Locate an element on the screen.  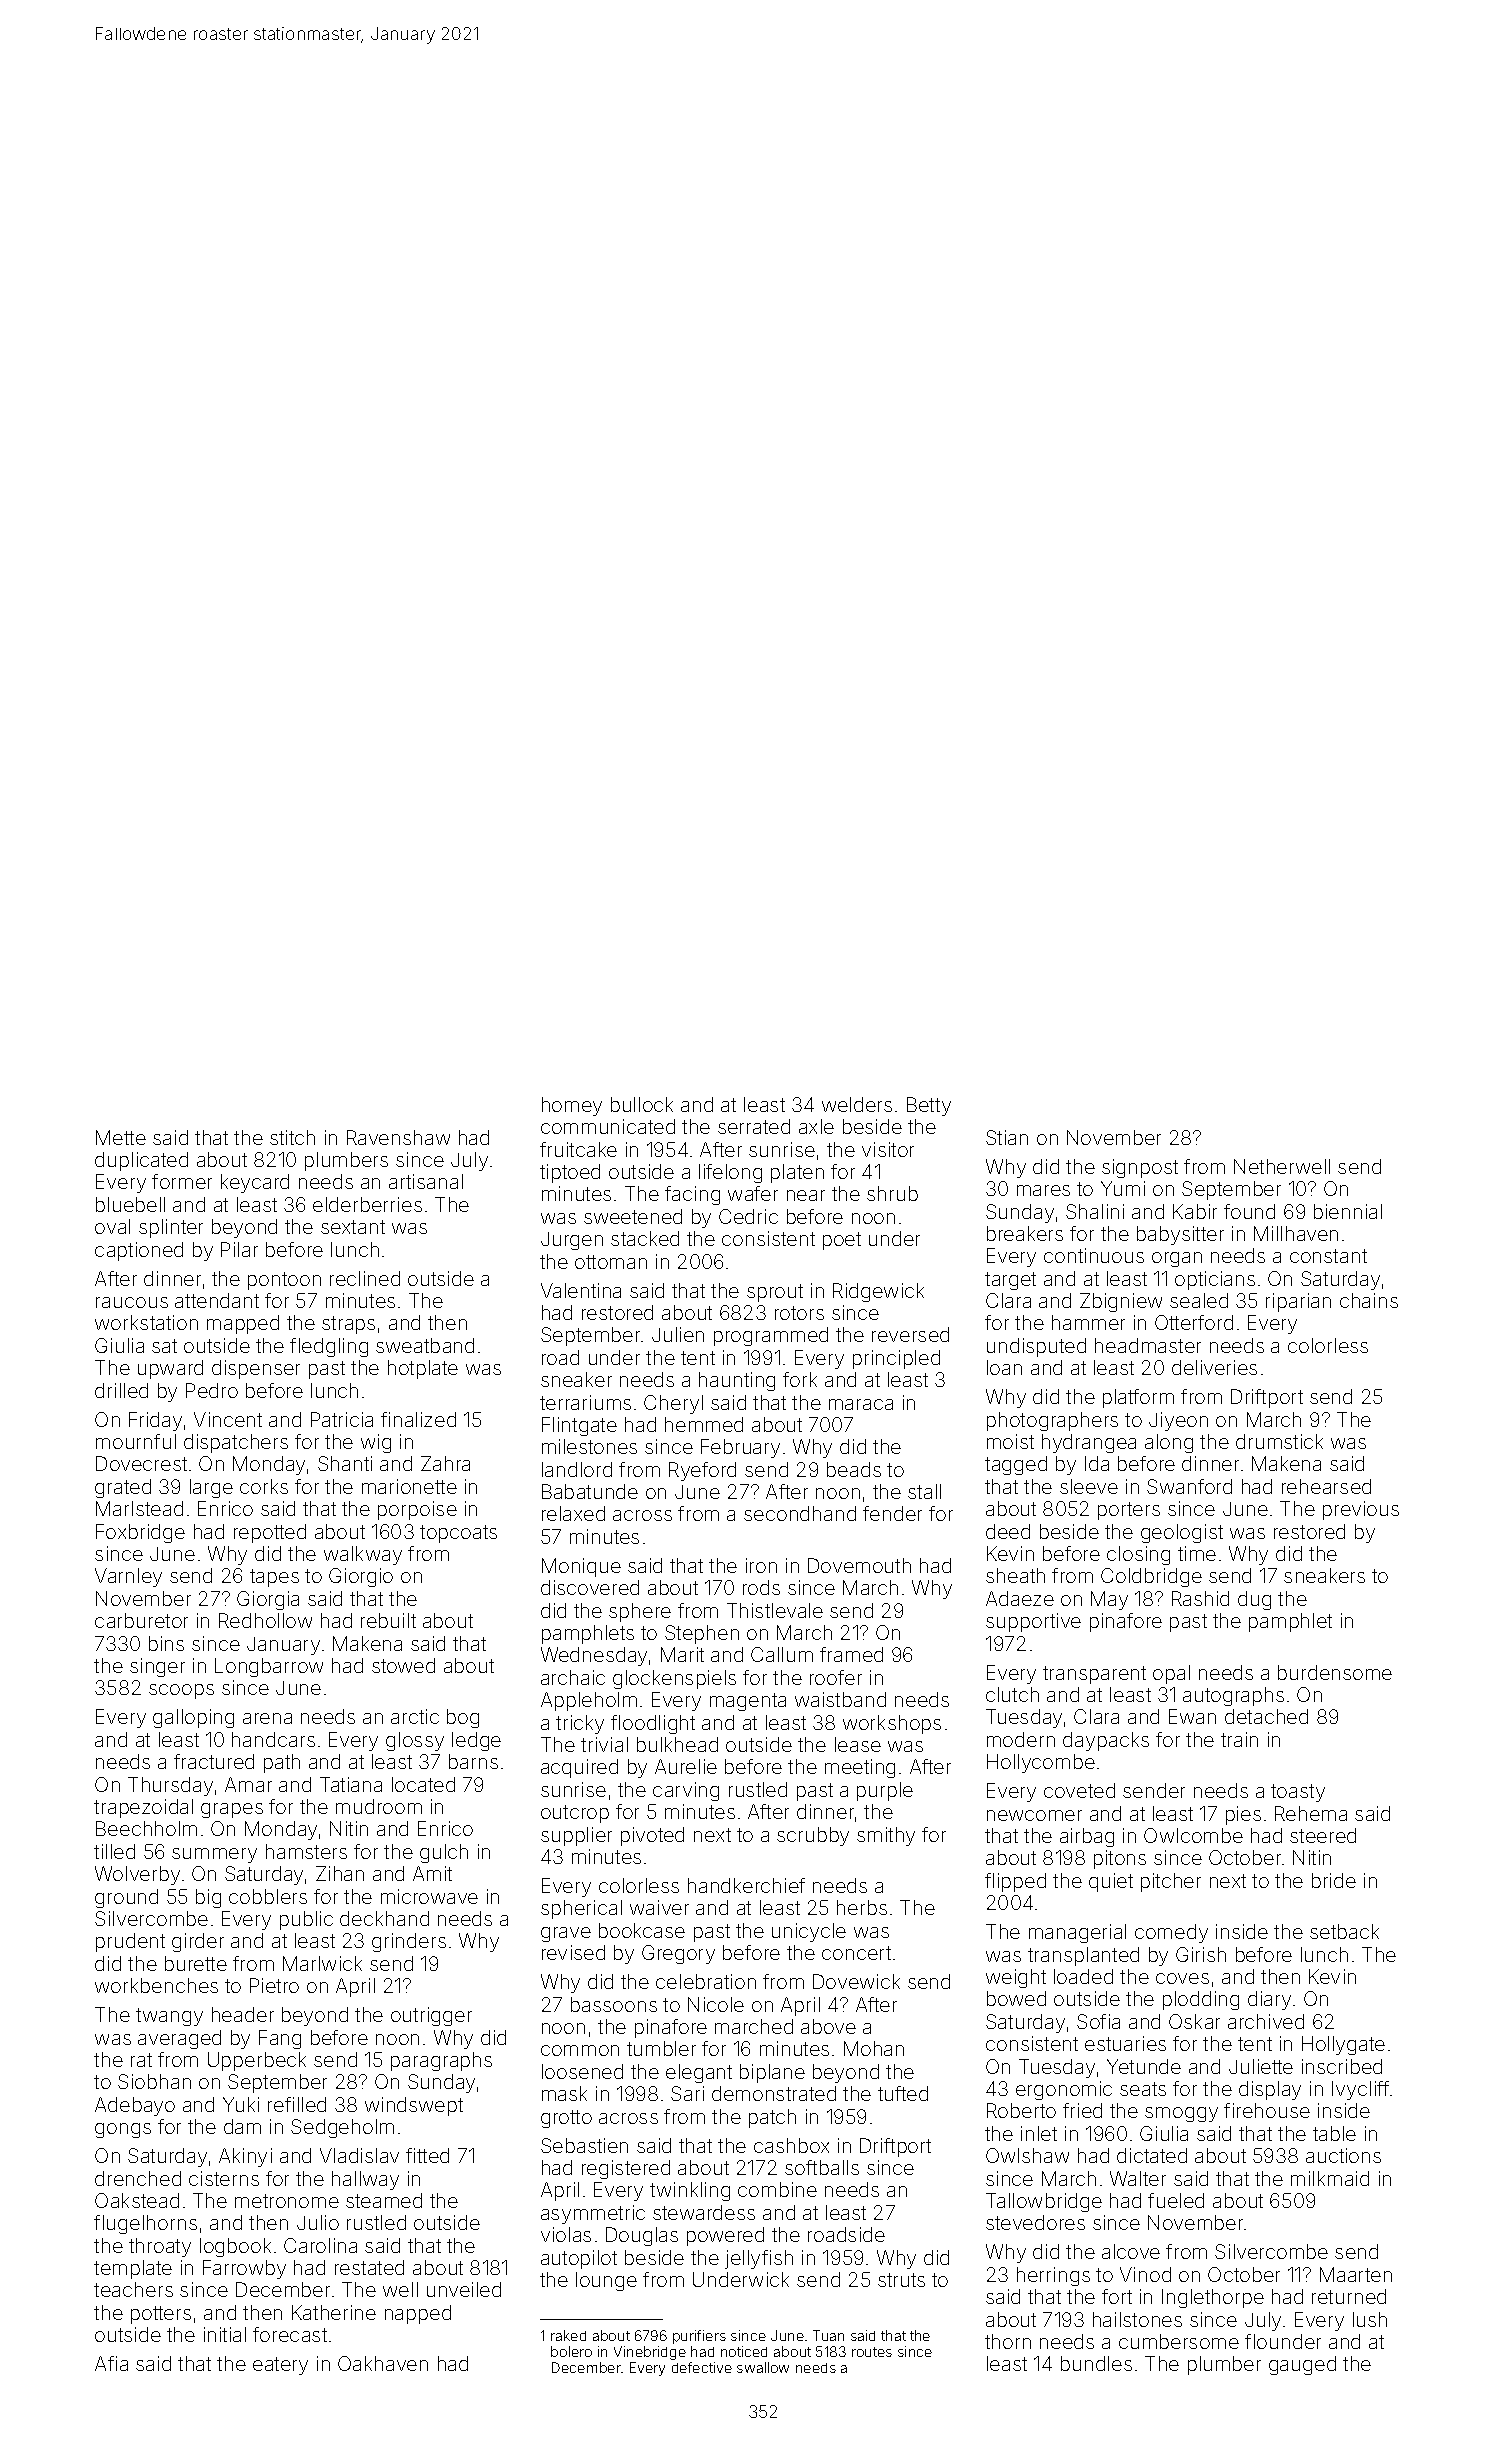
poet is located at coordinates (842, 1241).
